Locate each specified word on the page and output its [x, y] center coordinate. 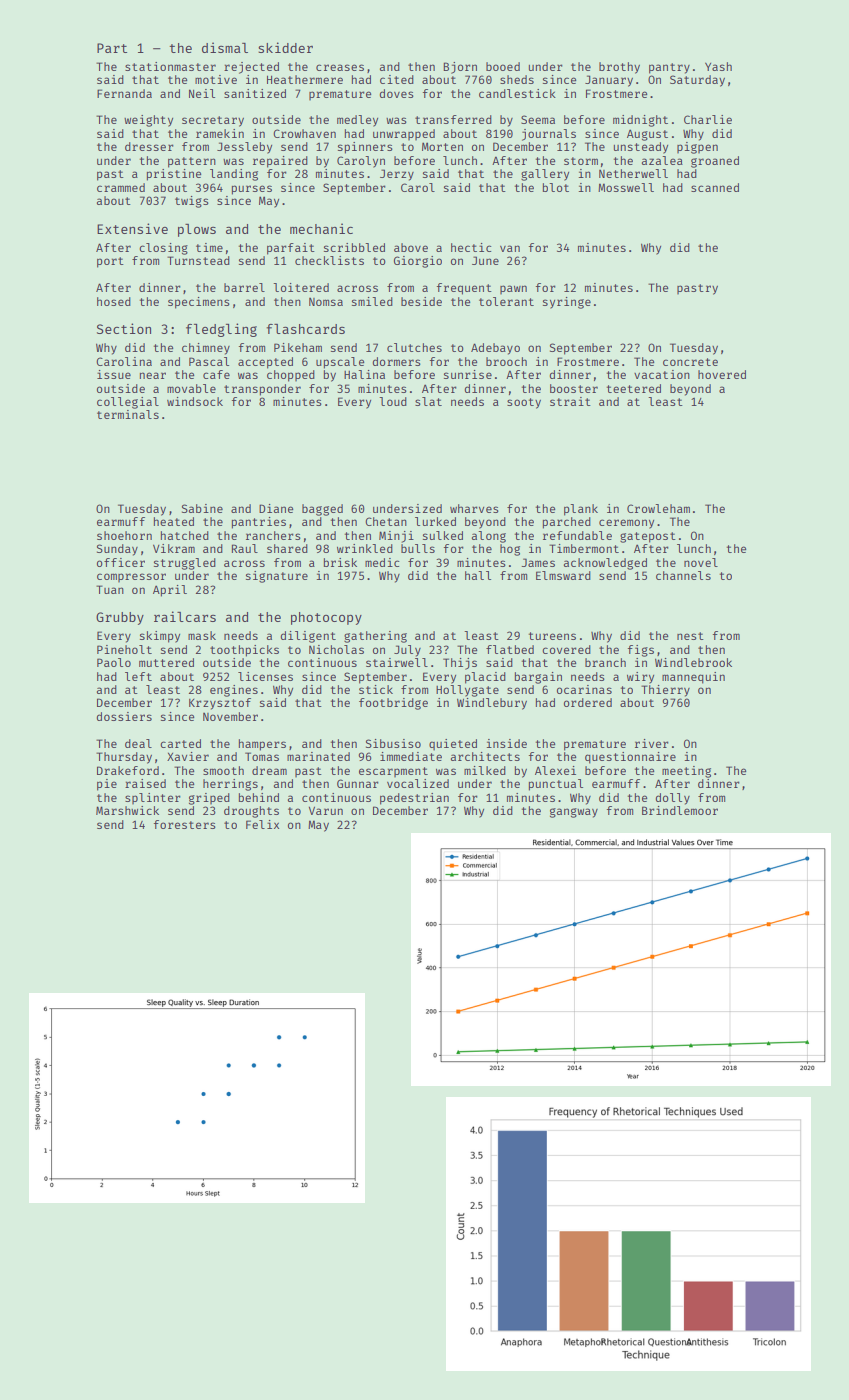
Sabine [202, 508]
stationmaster [170, 66]
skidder [285, 47]
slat [428, 401]
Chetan [386, 521]
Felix [262, 824]
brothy [619, 68]
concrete [690, 362]
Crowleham [658, 508]
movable [191, 388]
